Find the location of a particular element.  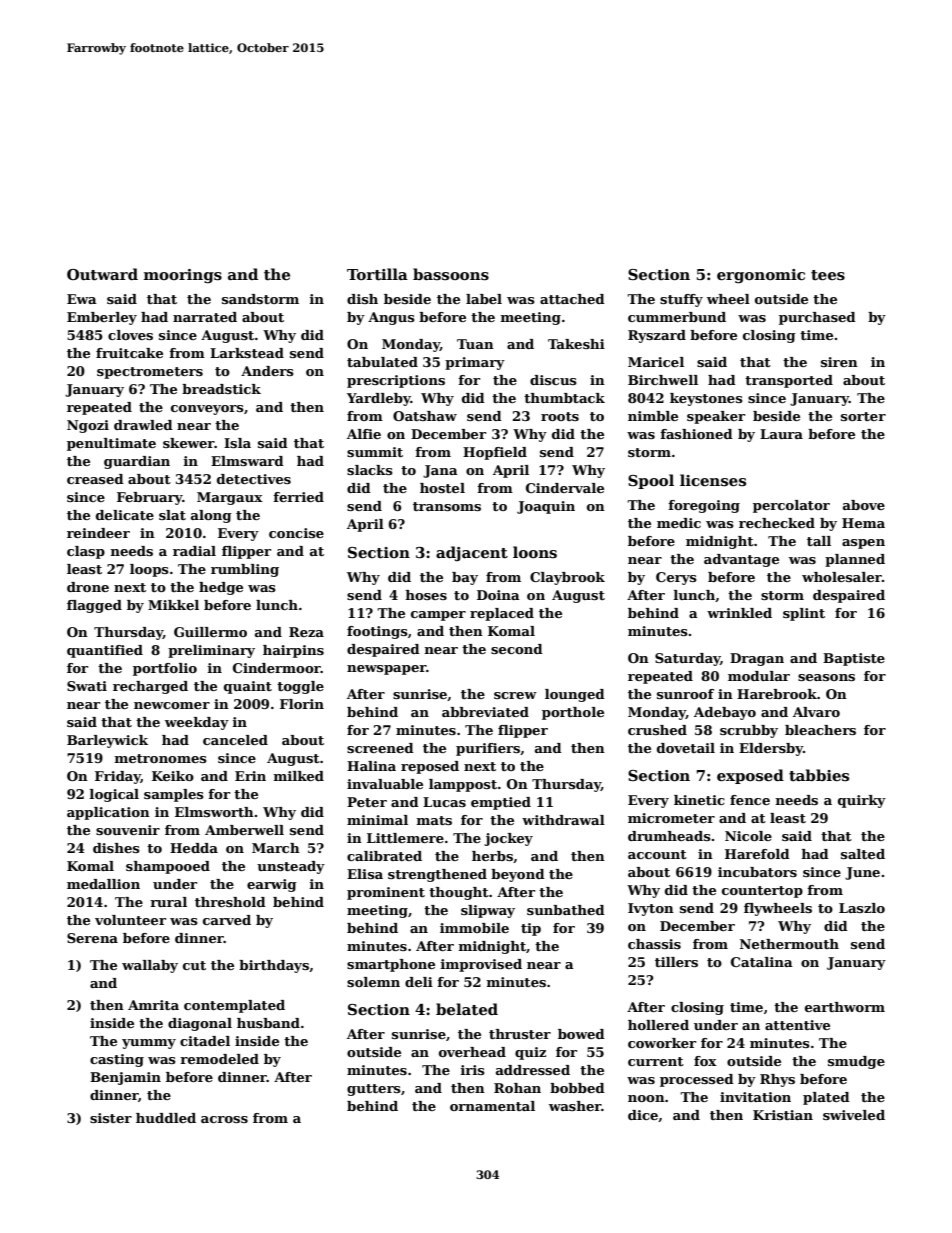

swiveled is located at coordinates (854, 1115).
